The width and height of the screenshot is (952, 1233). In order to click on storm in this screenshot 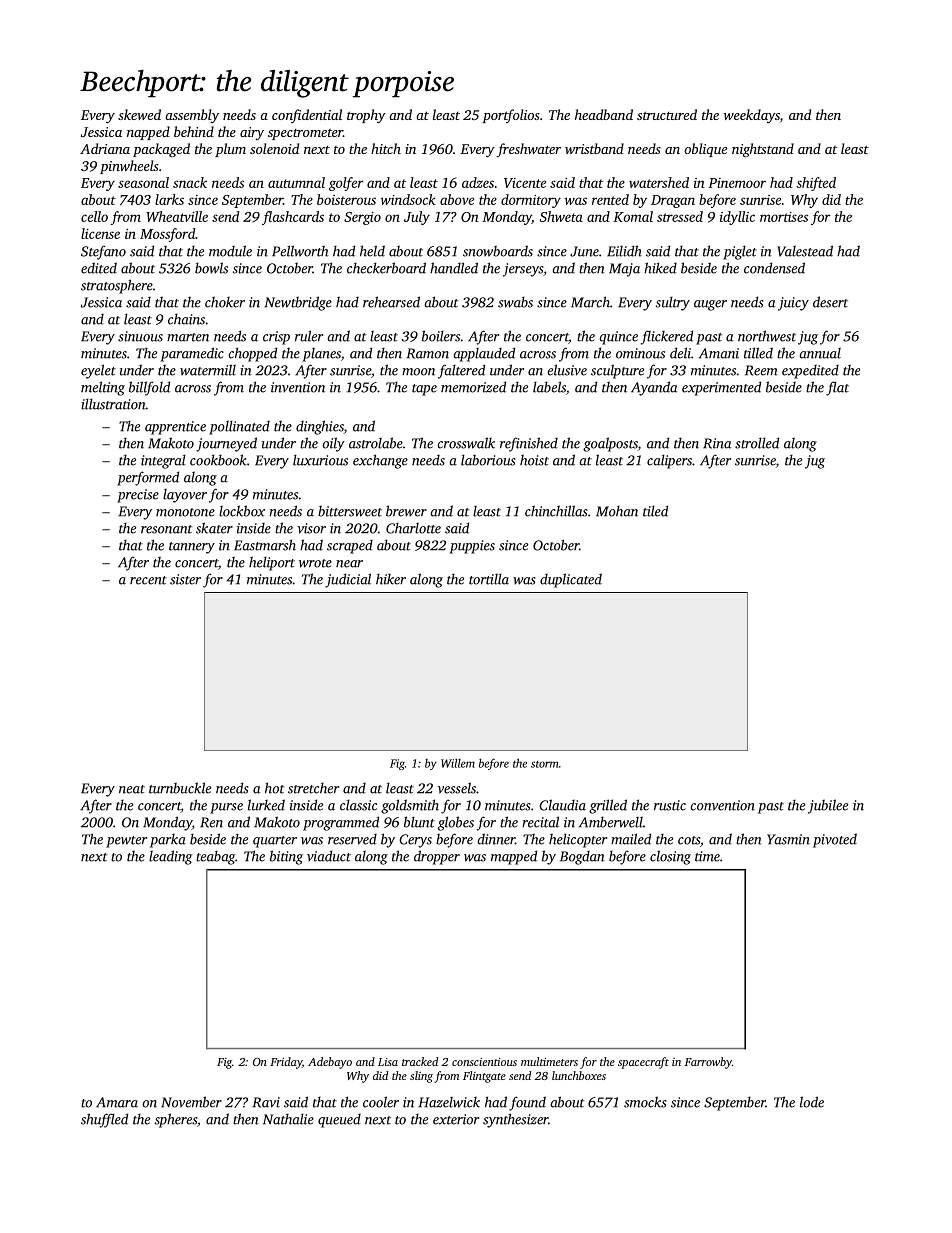, I will do `click(544, 764)`.
